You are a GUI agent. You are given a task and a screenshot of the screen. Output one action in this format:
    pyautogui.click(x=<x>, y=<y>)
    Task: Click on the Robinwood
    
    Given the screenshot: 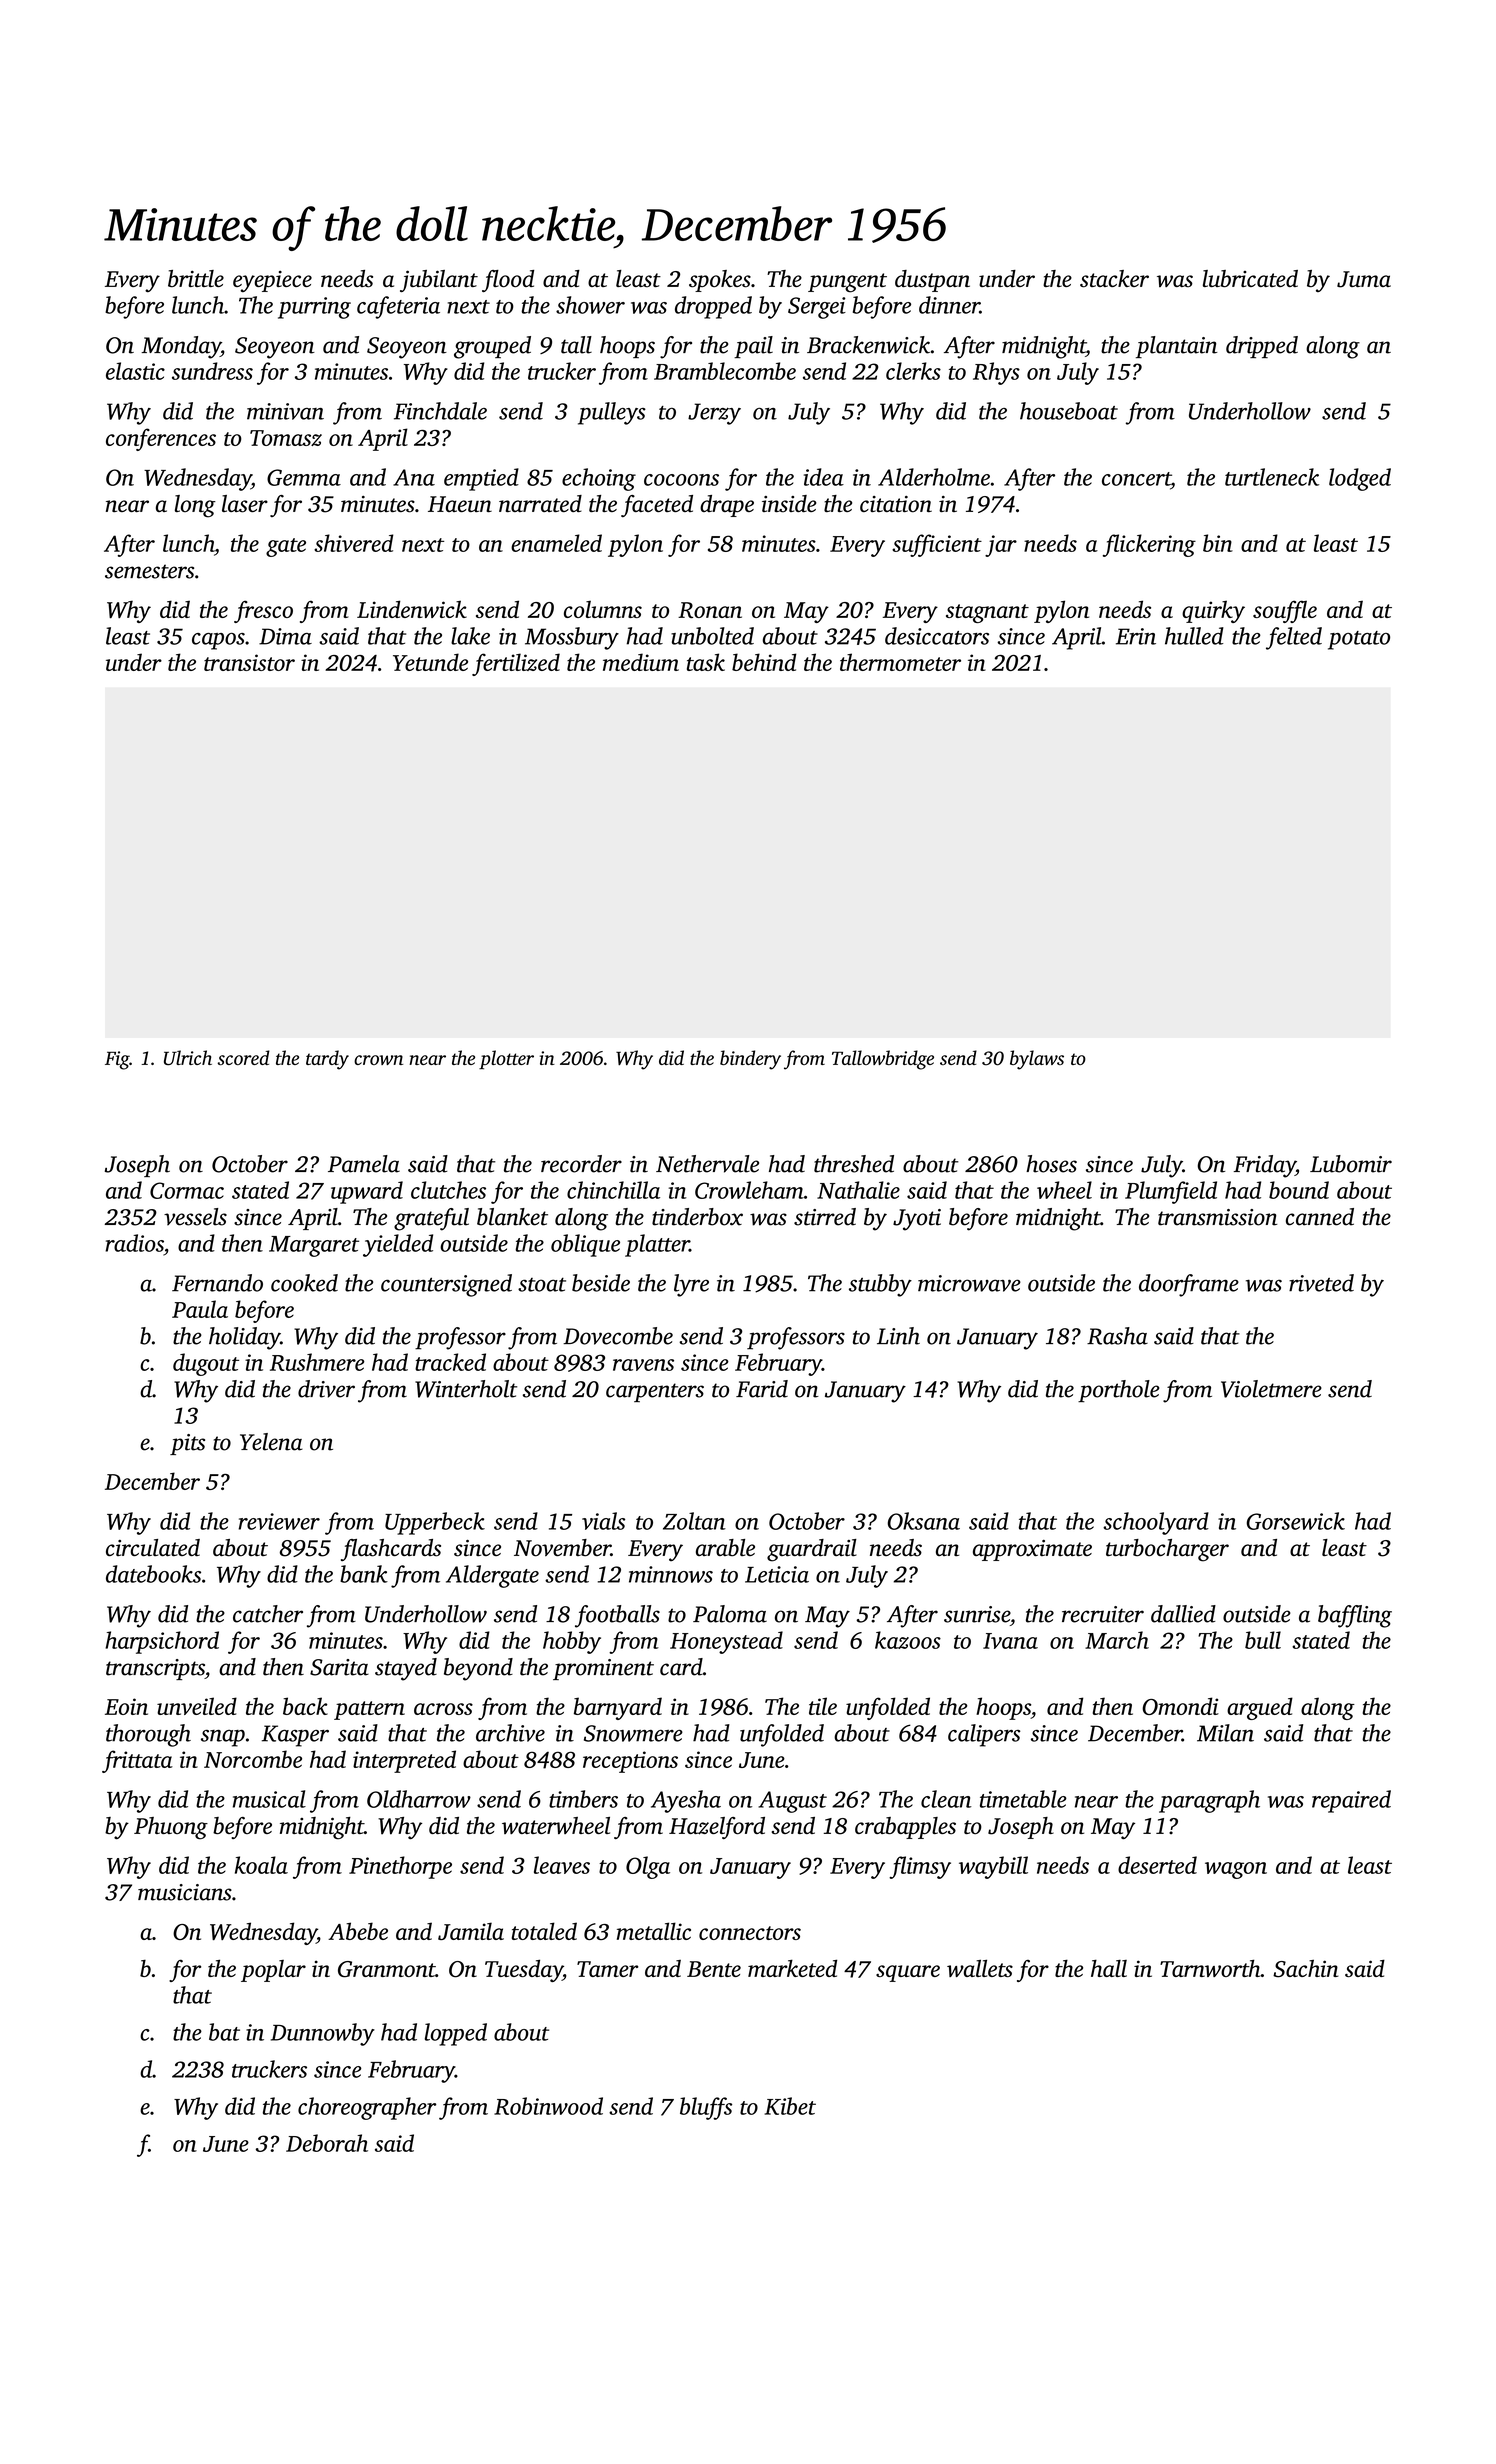 What is the action you would take?
    pyautogui.click(x=548, y=2106)
